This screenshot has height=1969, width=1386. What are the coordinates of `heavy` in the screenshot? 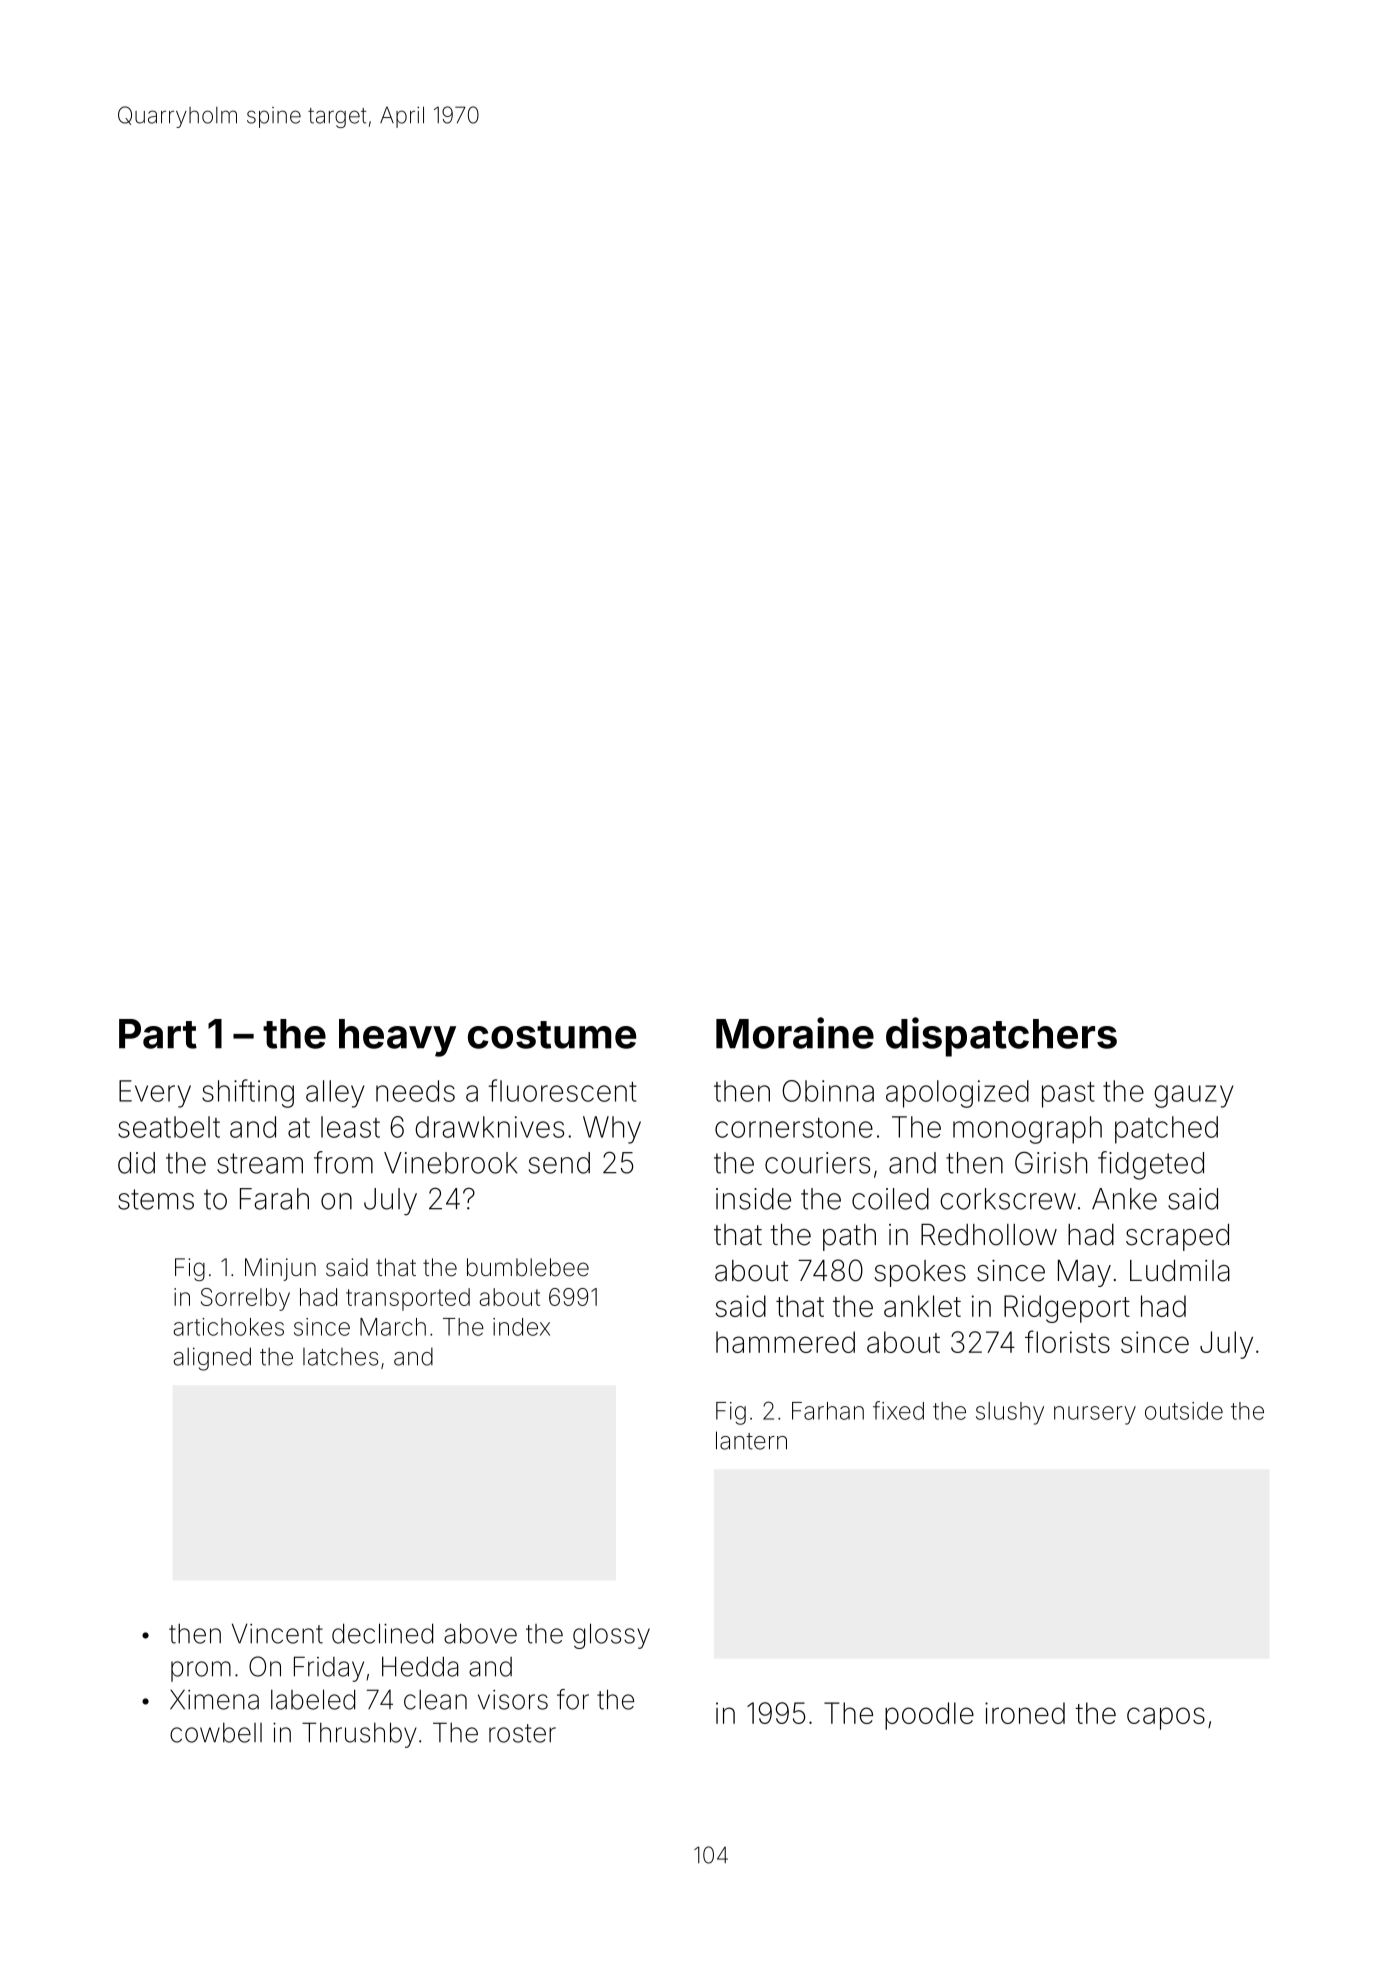 It's located at (397, 1038).
